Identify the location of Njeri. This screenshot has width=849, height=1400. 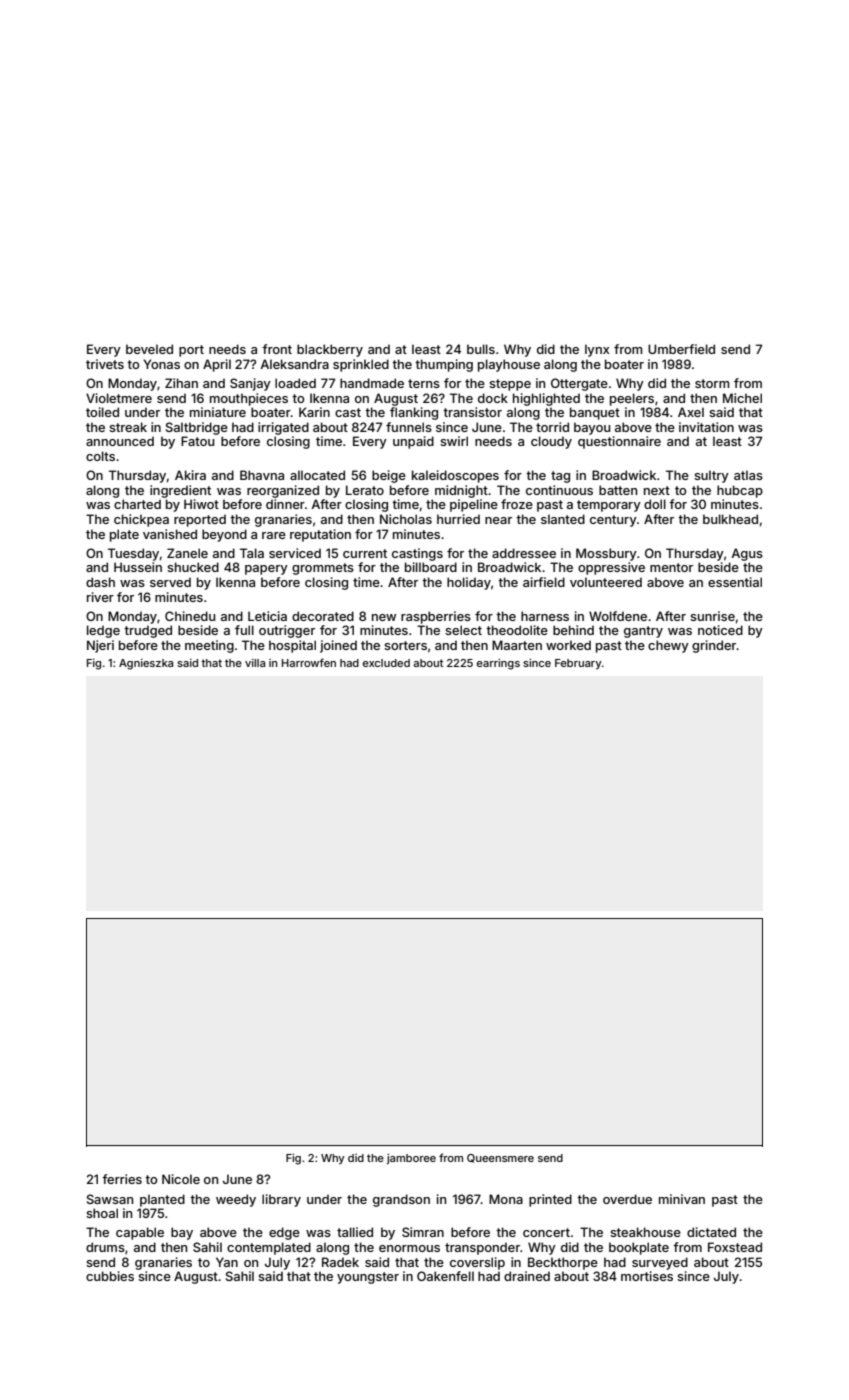
(100, 646).
